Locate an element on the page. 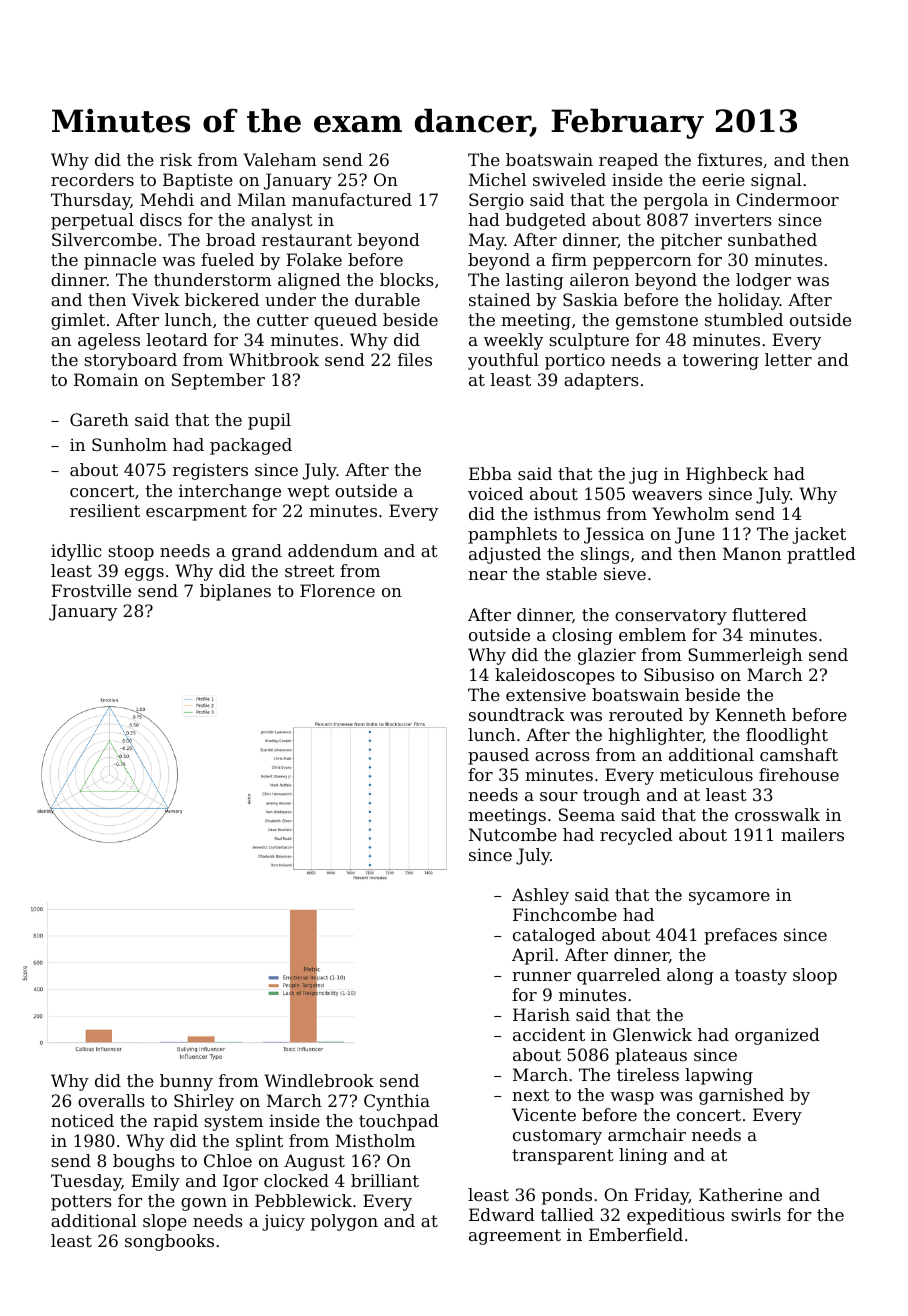 The image size is (908, 1316). Gareth is located at coordinates (99, 419).
